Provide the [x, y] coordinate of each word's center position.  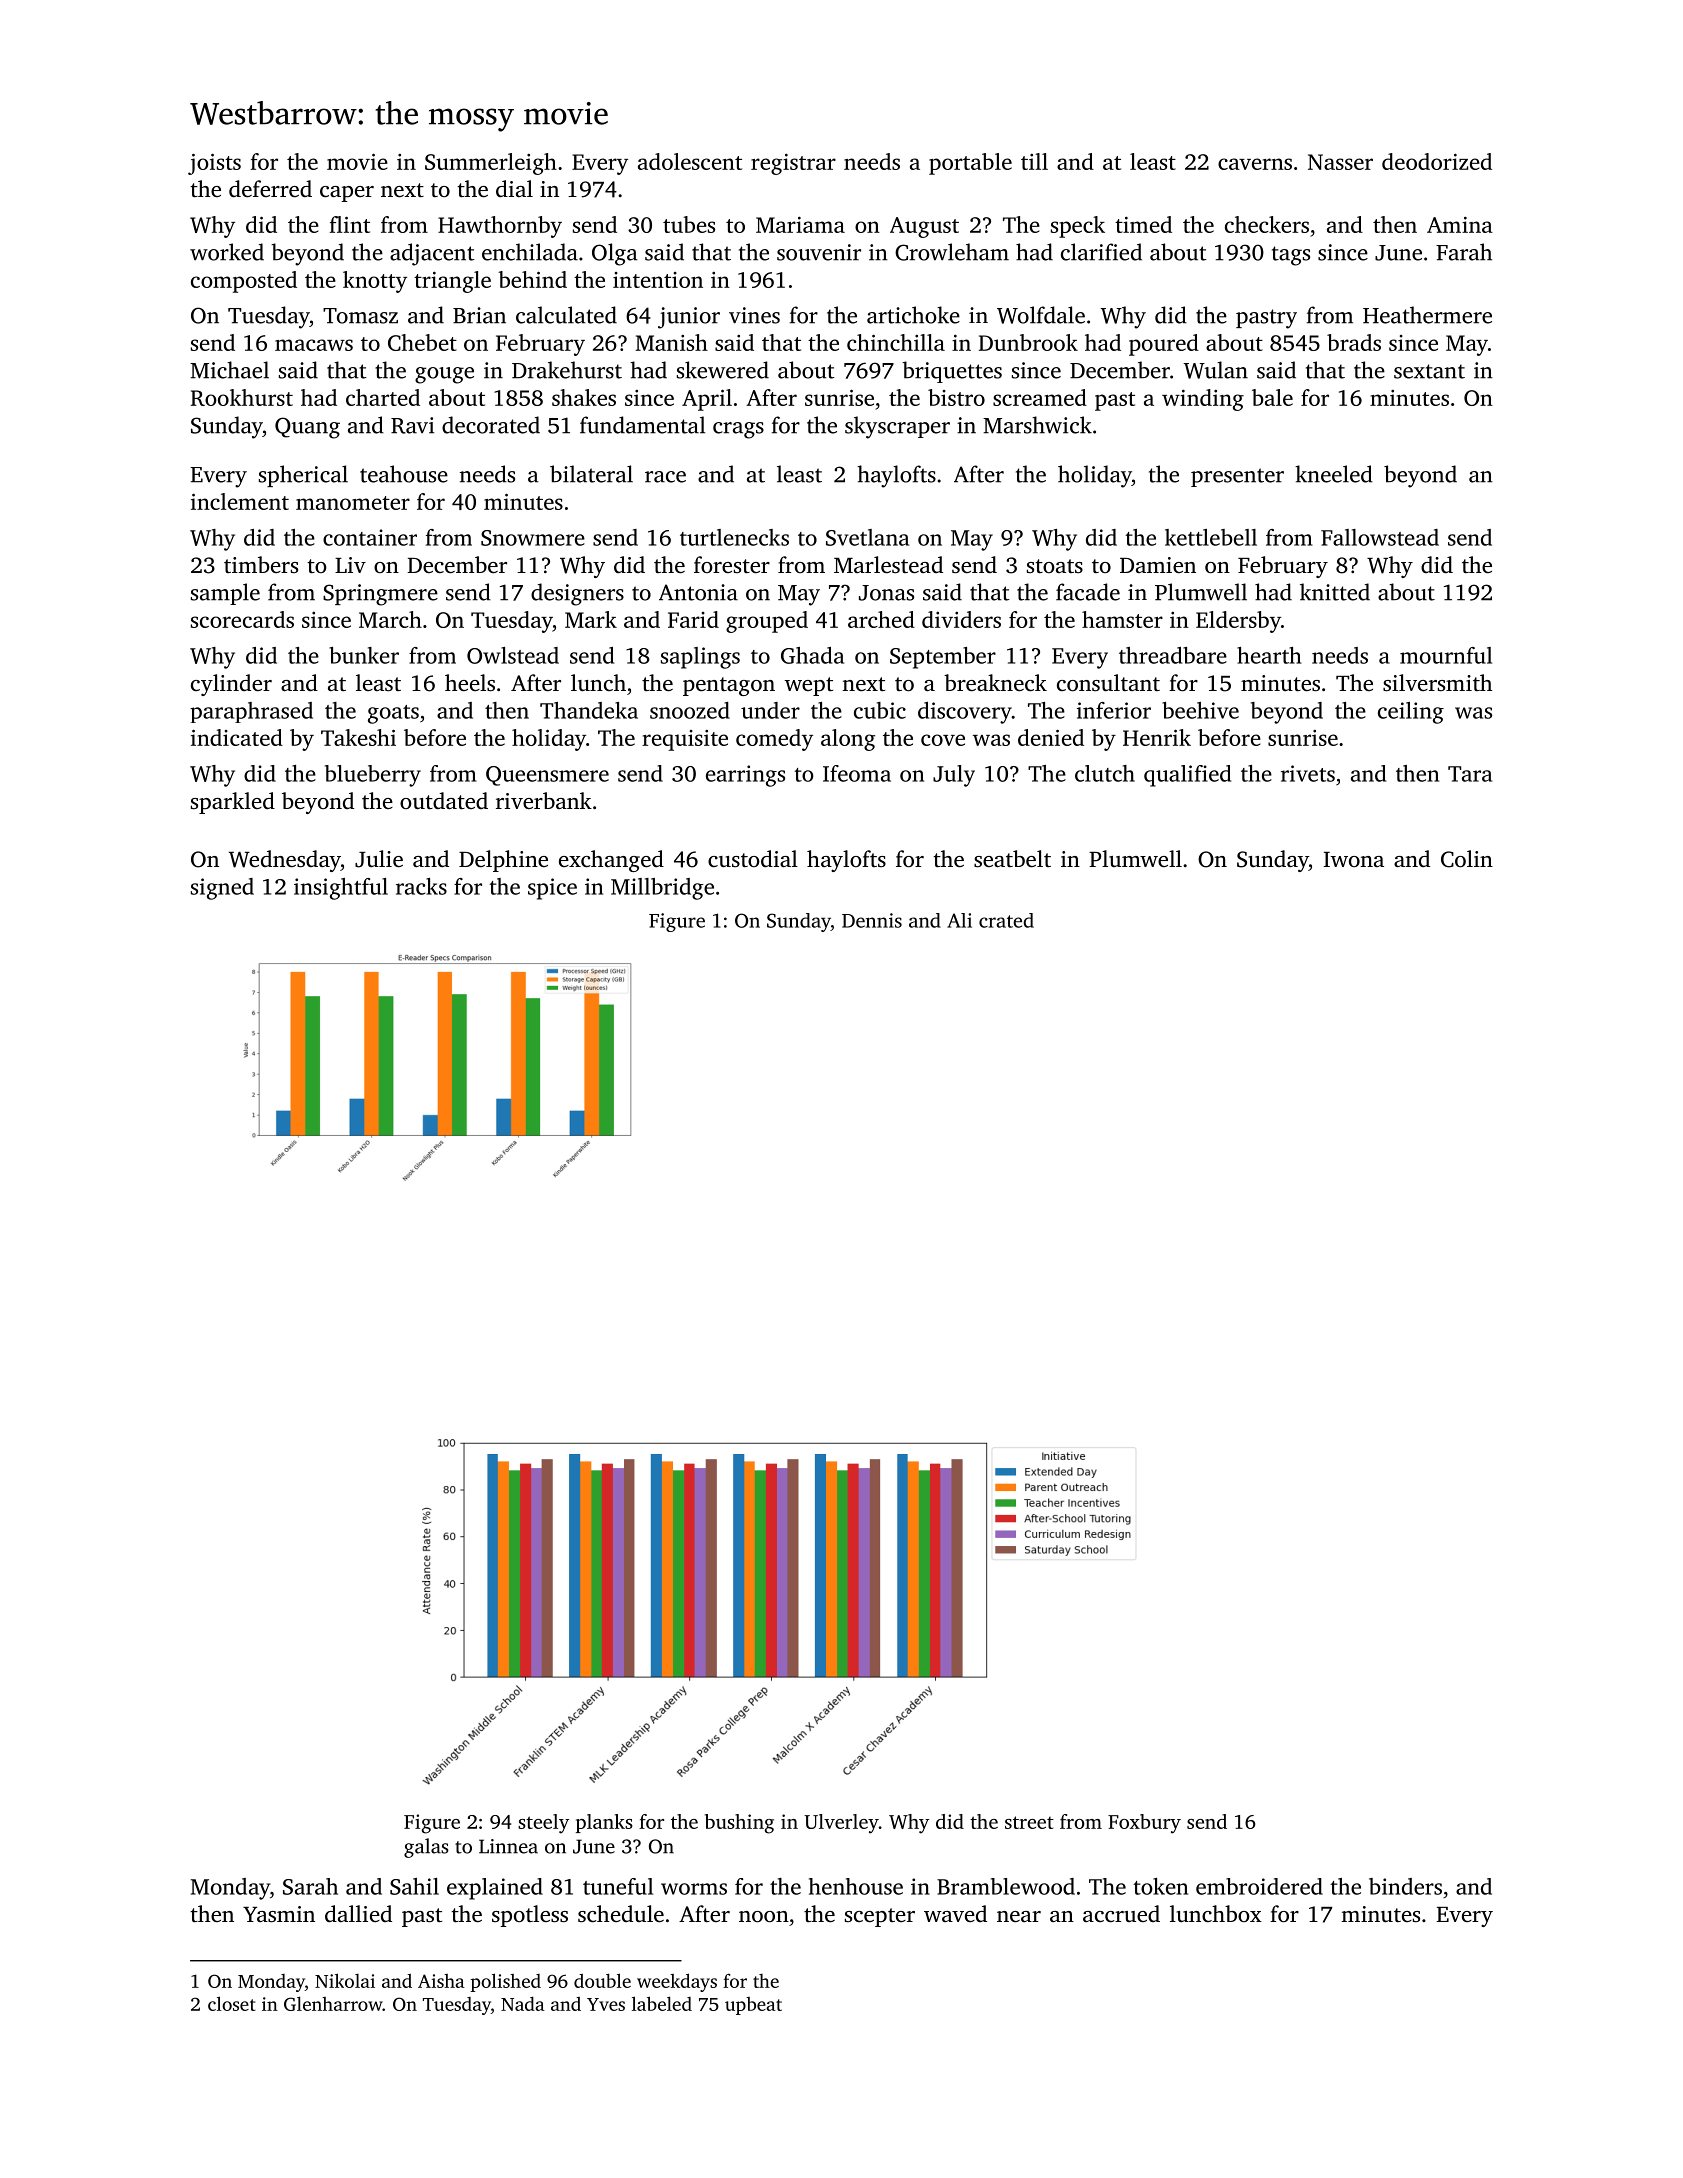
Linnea [508, 1846]
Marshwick [1037, 425]
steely [543, 1824]
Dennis [872, 920]
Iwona [1354, 859]
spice [552, 889]
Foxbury [1144, 1824]
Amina [1460, 224]
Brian [479, 315]
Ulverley [841, 1824]
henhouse [856, 1886]
